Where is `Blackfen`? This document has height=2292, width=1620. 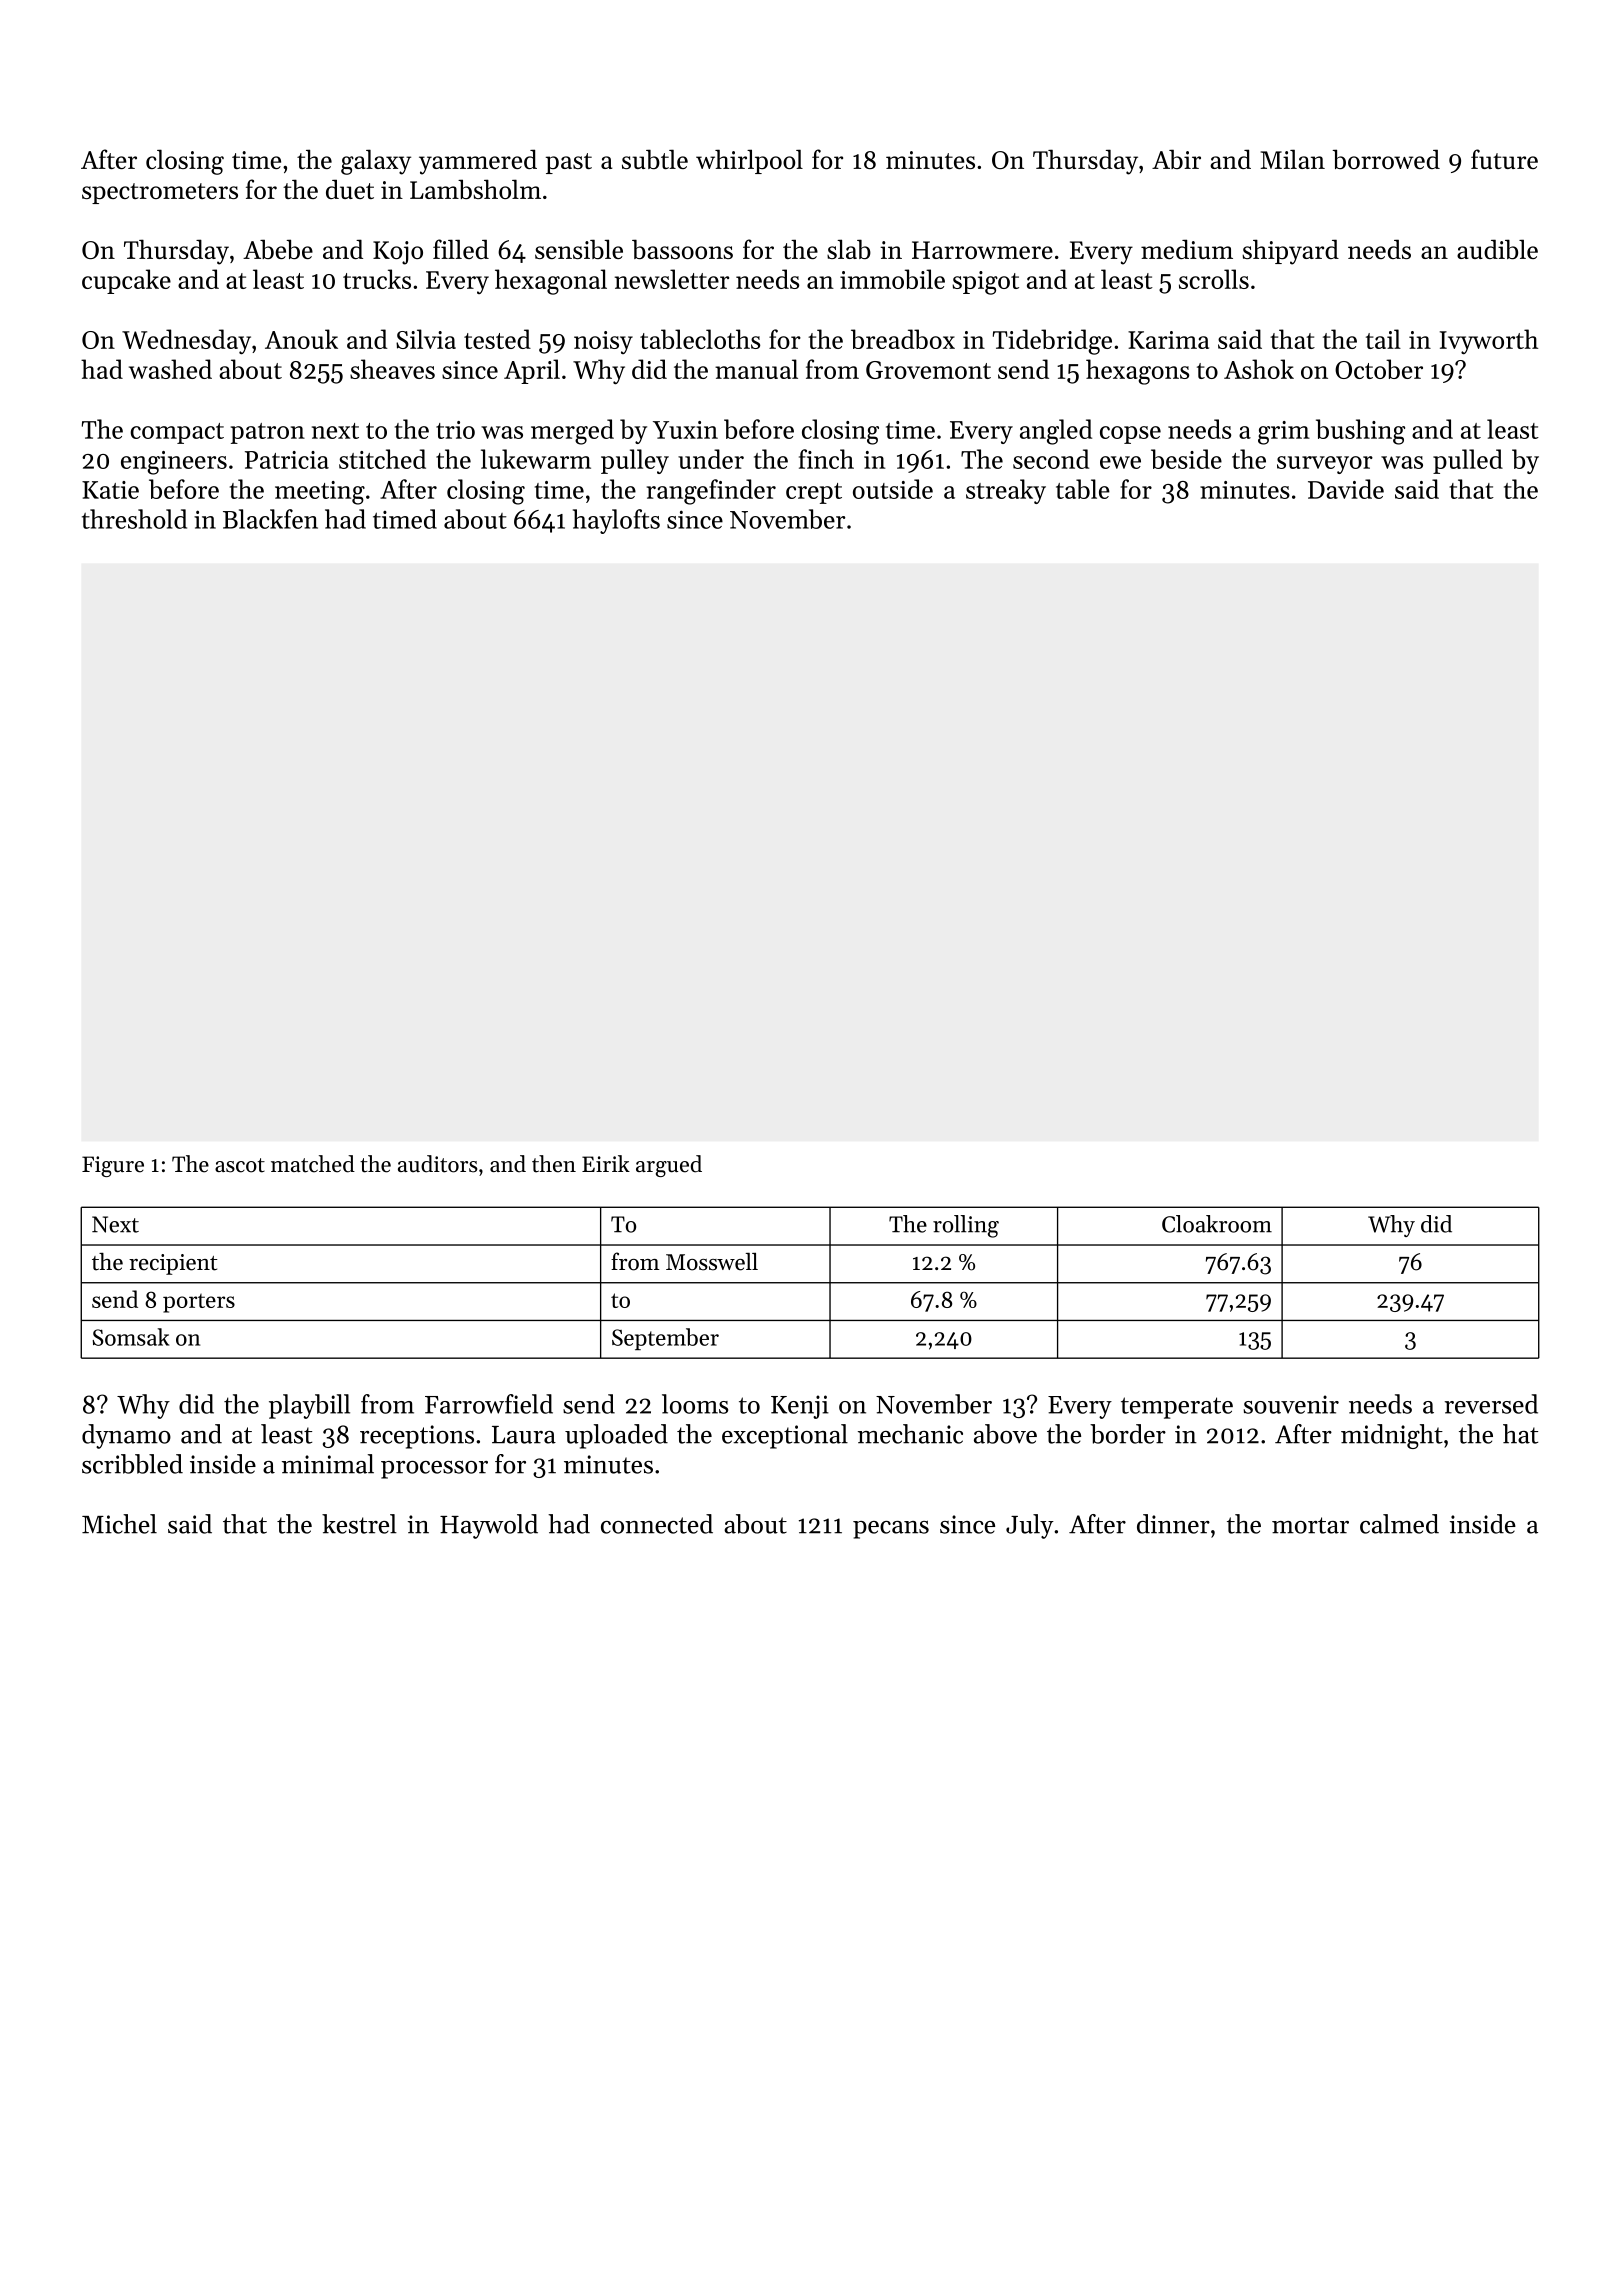 Blackfen is located at coordinates (270, 519).
